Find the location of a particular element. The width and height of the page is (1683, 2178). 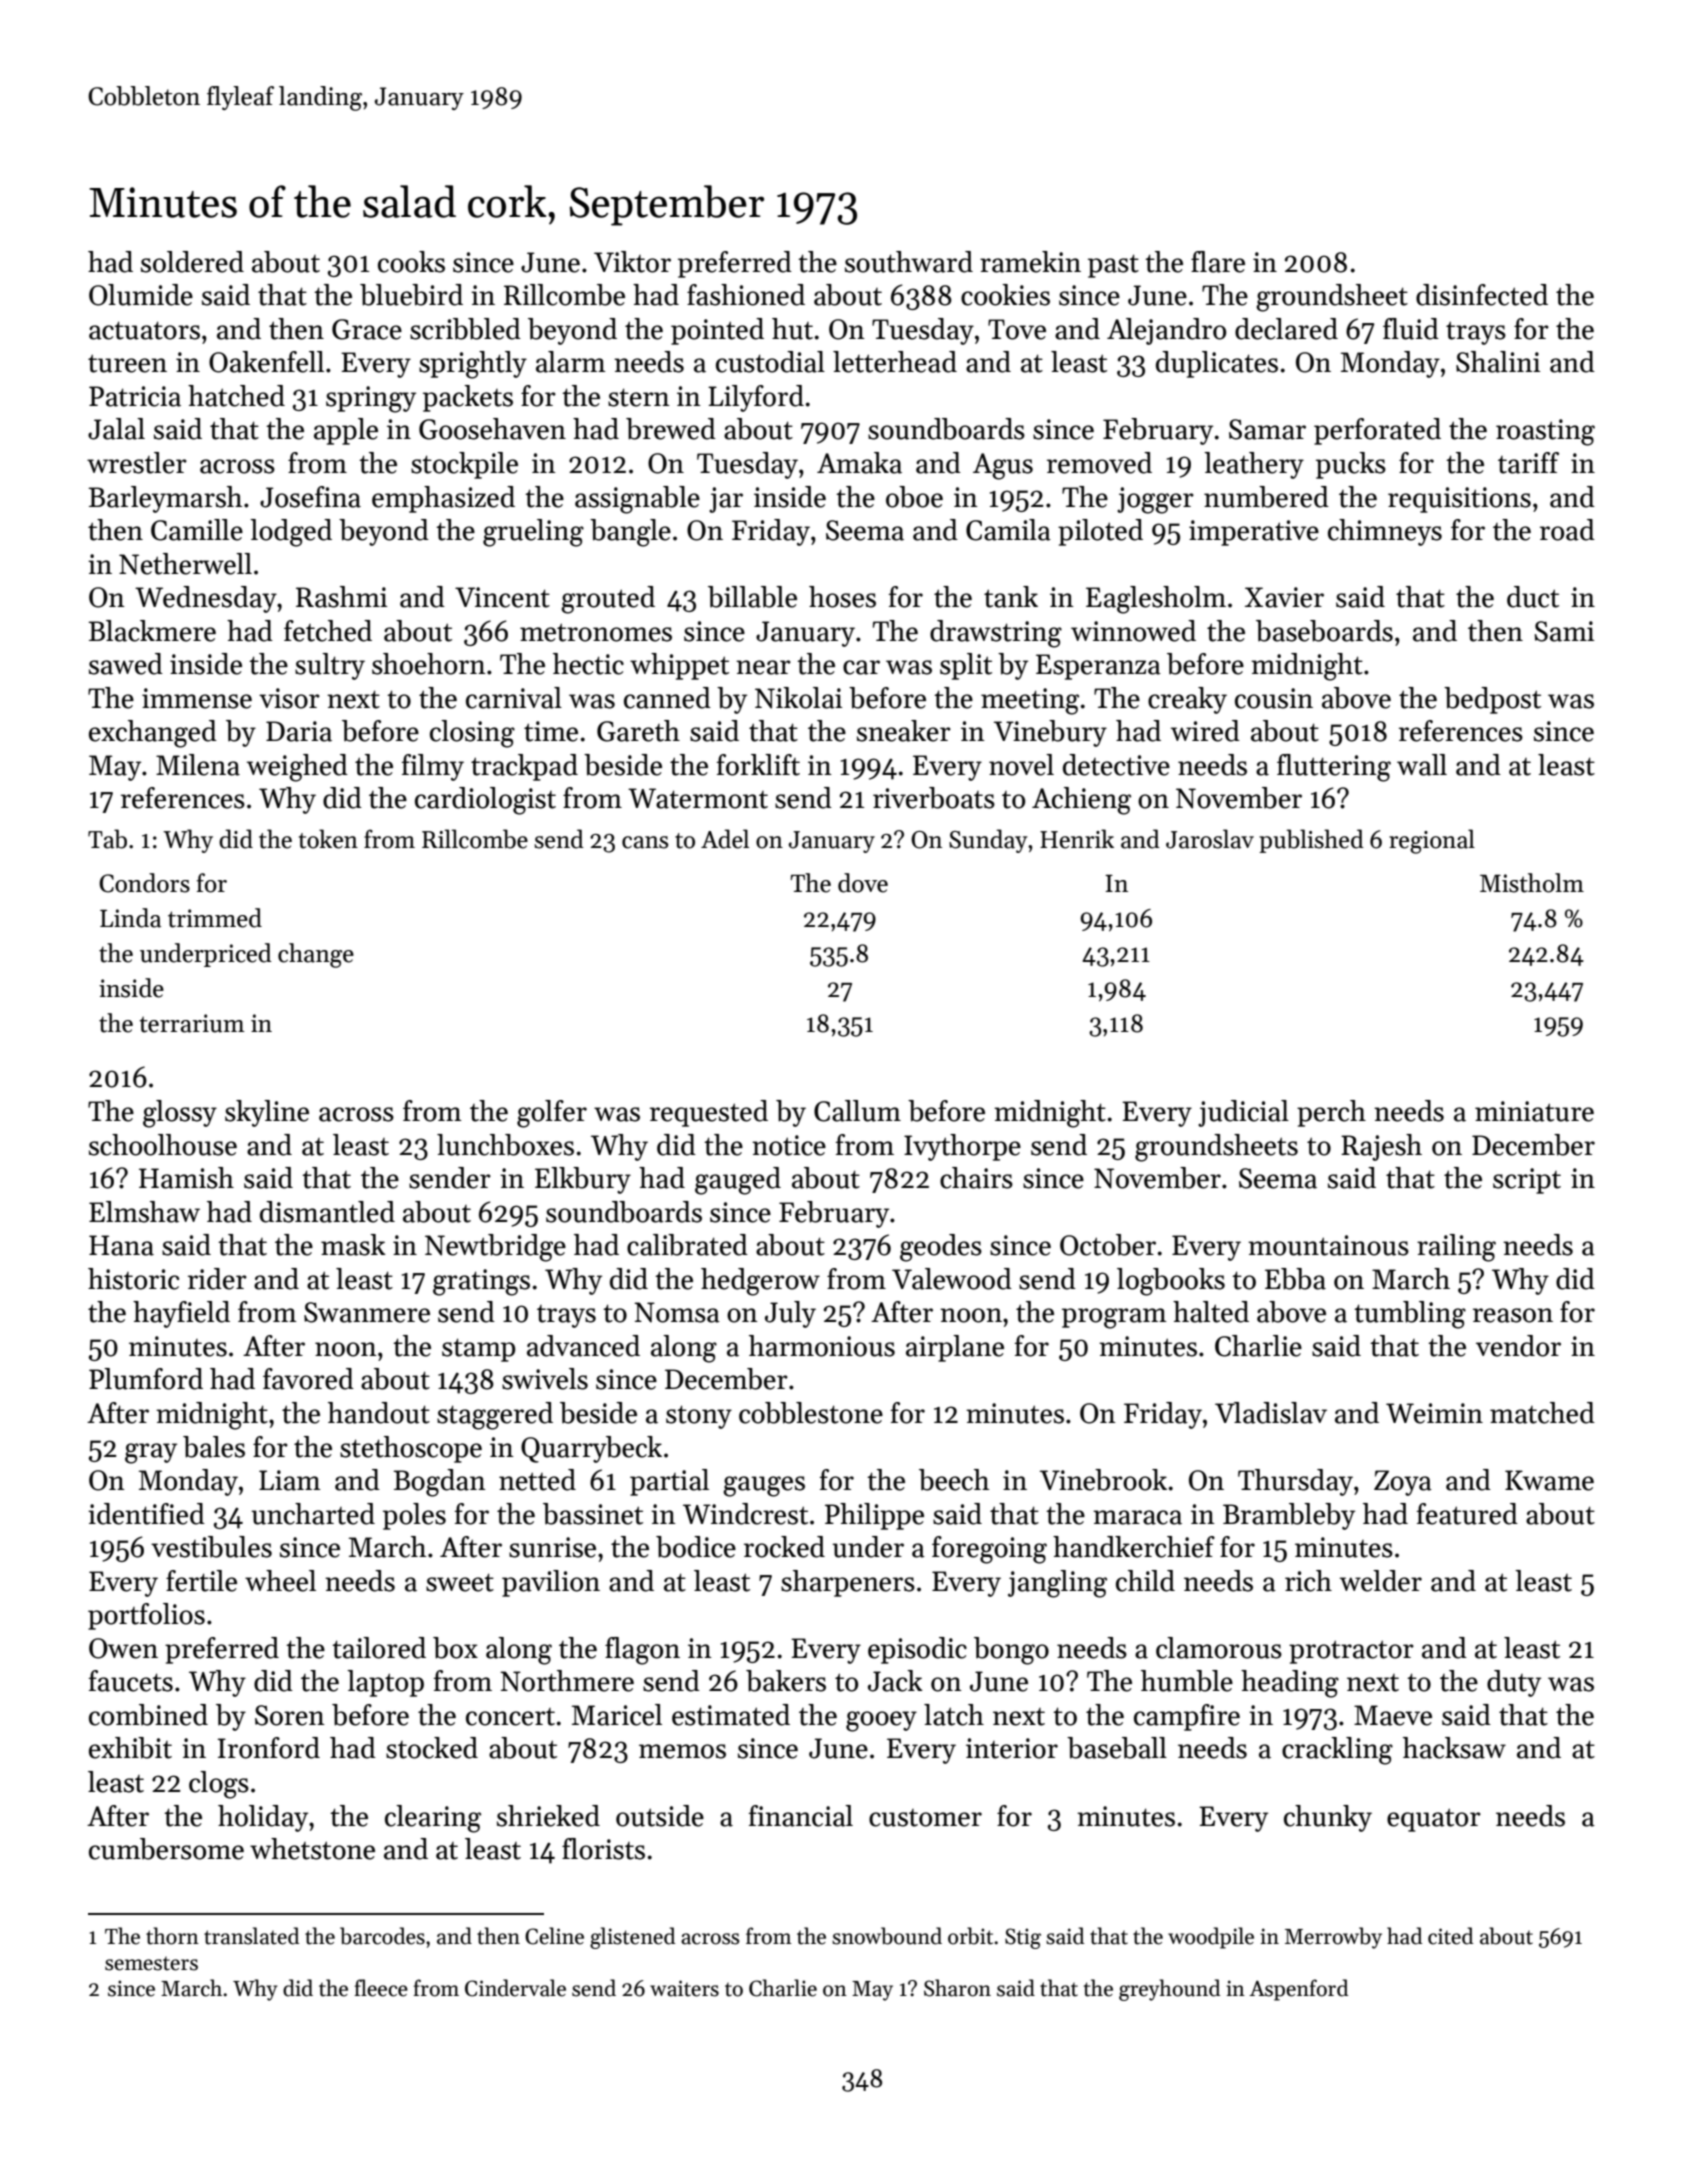

Newtbridge is located at coordinates (495, 1248).
